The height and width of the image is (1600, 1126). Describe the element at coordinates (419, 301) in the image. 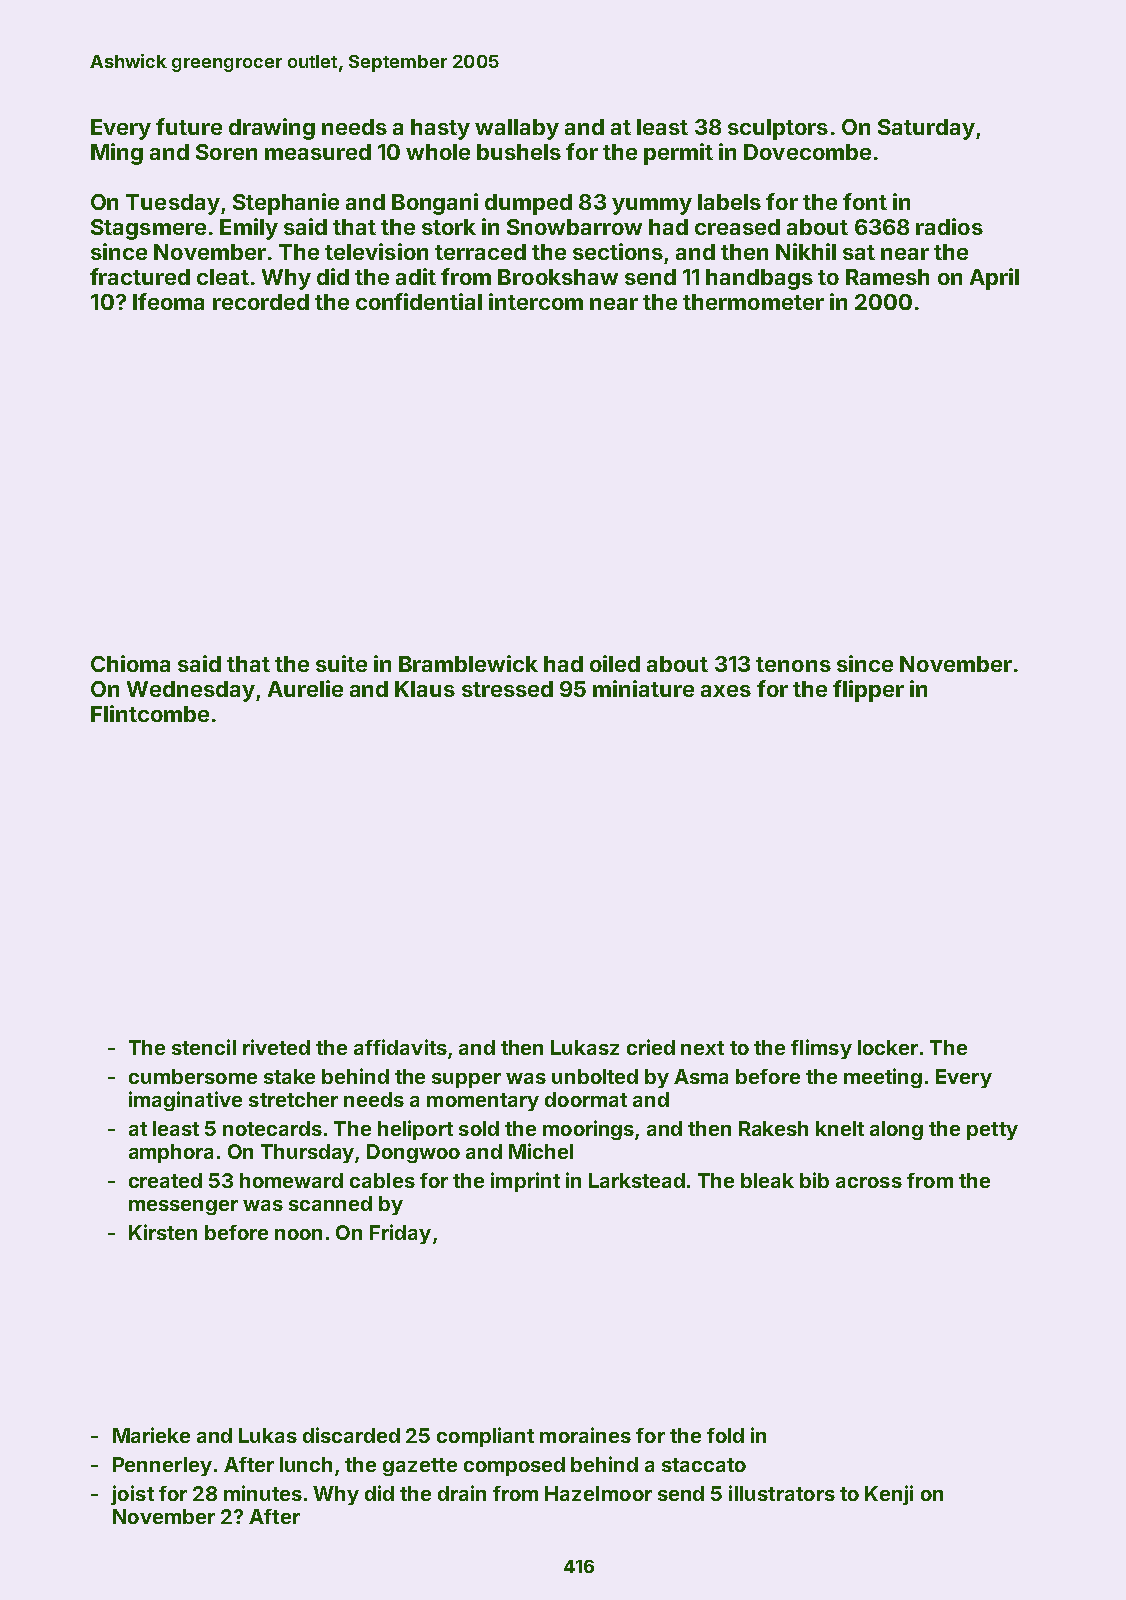

I see `confidential` at that location.
